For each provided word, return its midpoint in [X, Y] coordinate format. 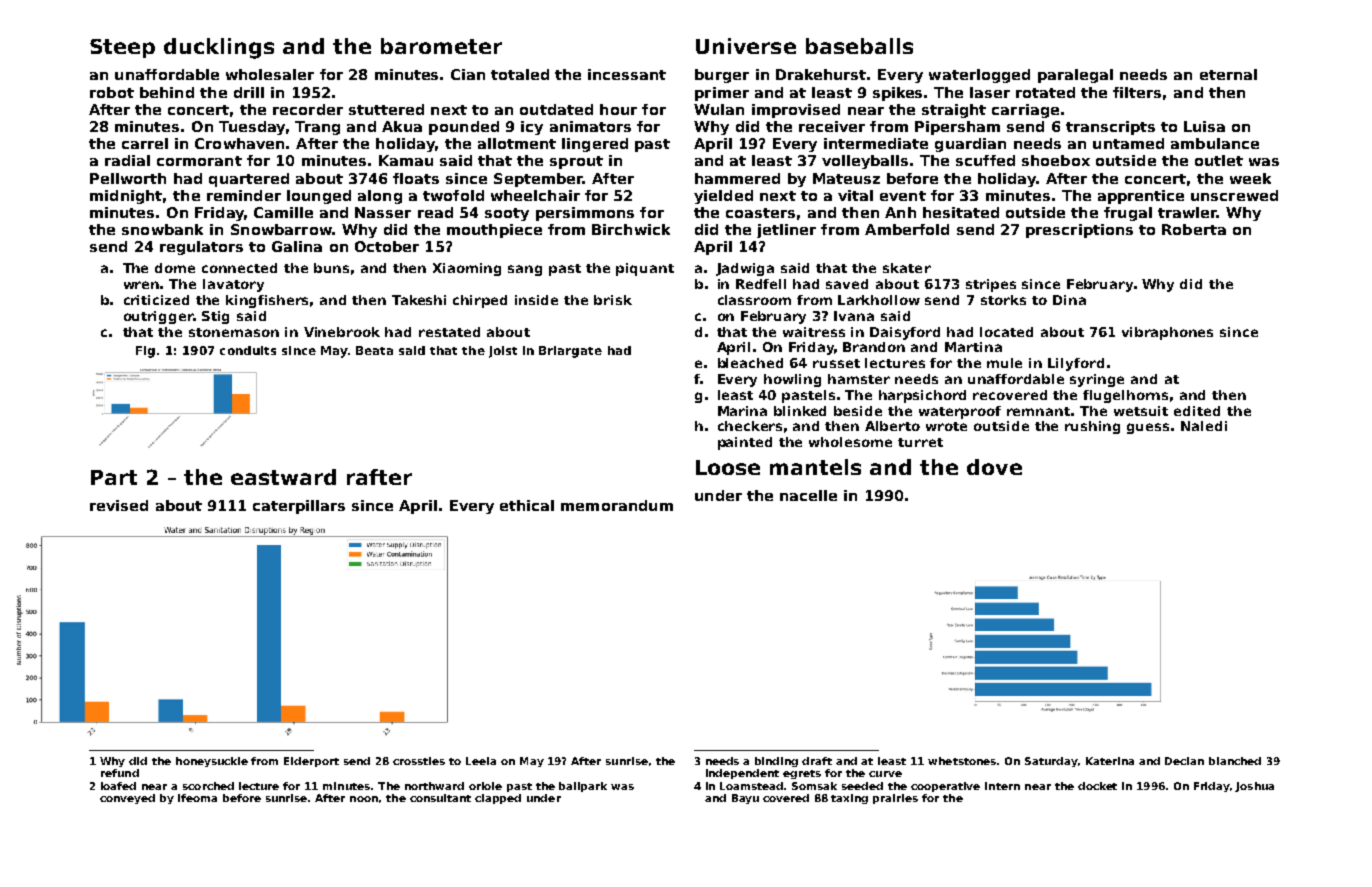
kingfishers [267, 301]
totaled [520, 74]
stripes [991, 285]
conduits [248, 350]
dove [994, 467]
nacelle [808, 495]
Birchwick [631, 229]
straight [954, 111]
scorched [208, 786]
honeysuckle [212, 762]
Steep [122, 48]
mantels [815, 467]
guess [1148, 428]
